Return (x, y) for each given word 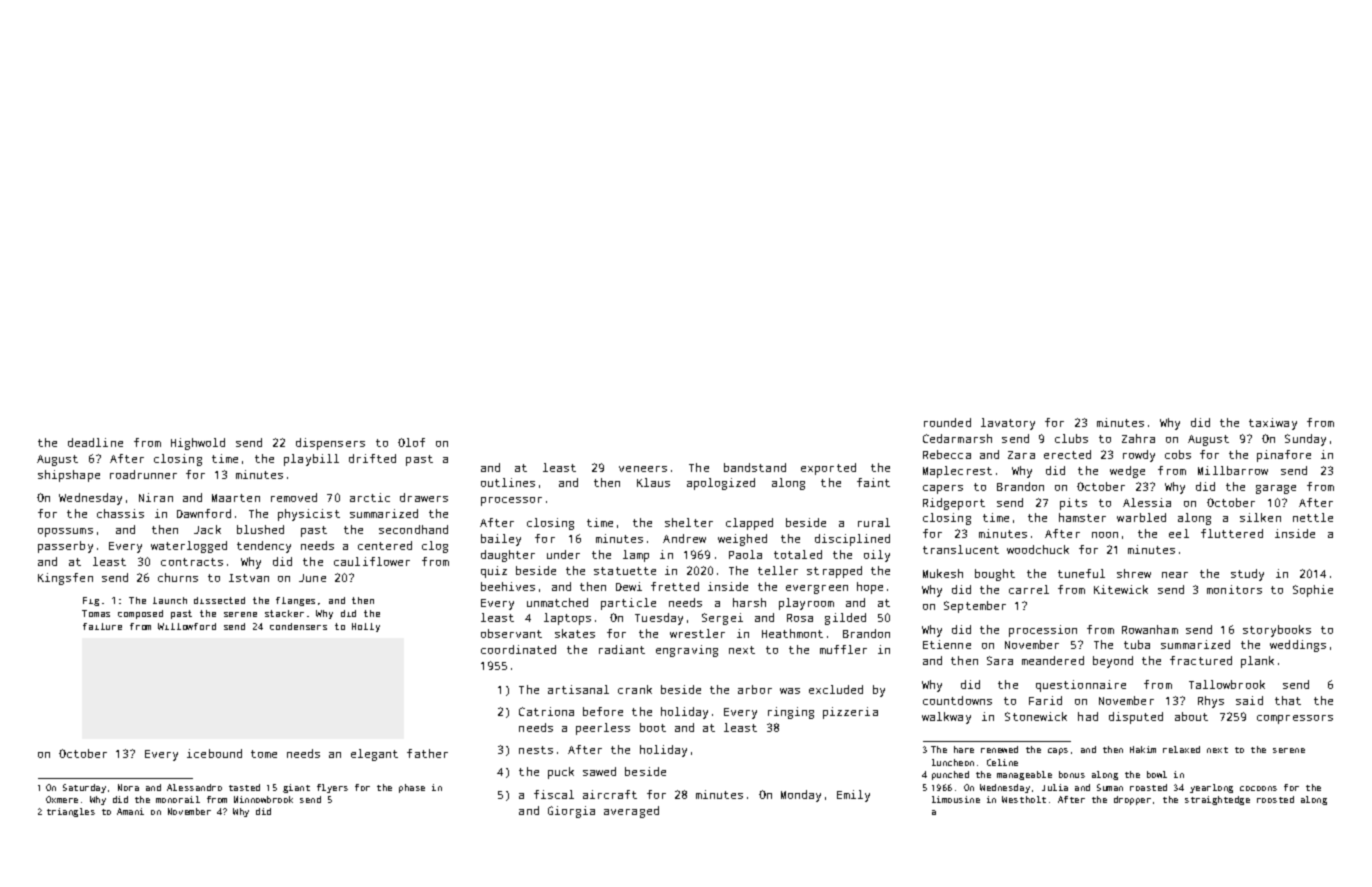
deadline (95, 442)
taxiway (1273, 424)
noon (1105, 535)
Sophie (1313, 591)
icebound (214, 753)
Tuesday (659, 619)
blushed (260, 529)
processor (511, 501)
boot (653, 727)
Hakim (1143, 749)
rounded (947, 422)
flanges (295, 601)
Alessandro (194, 787)
